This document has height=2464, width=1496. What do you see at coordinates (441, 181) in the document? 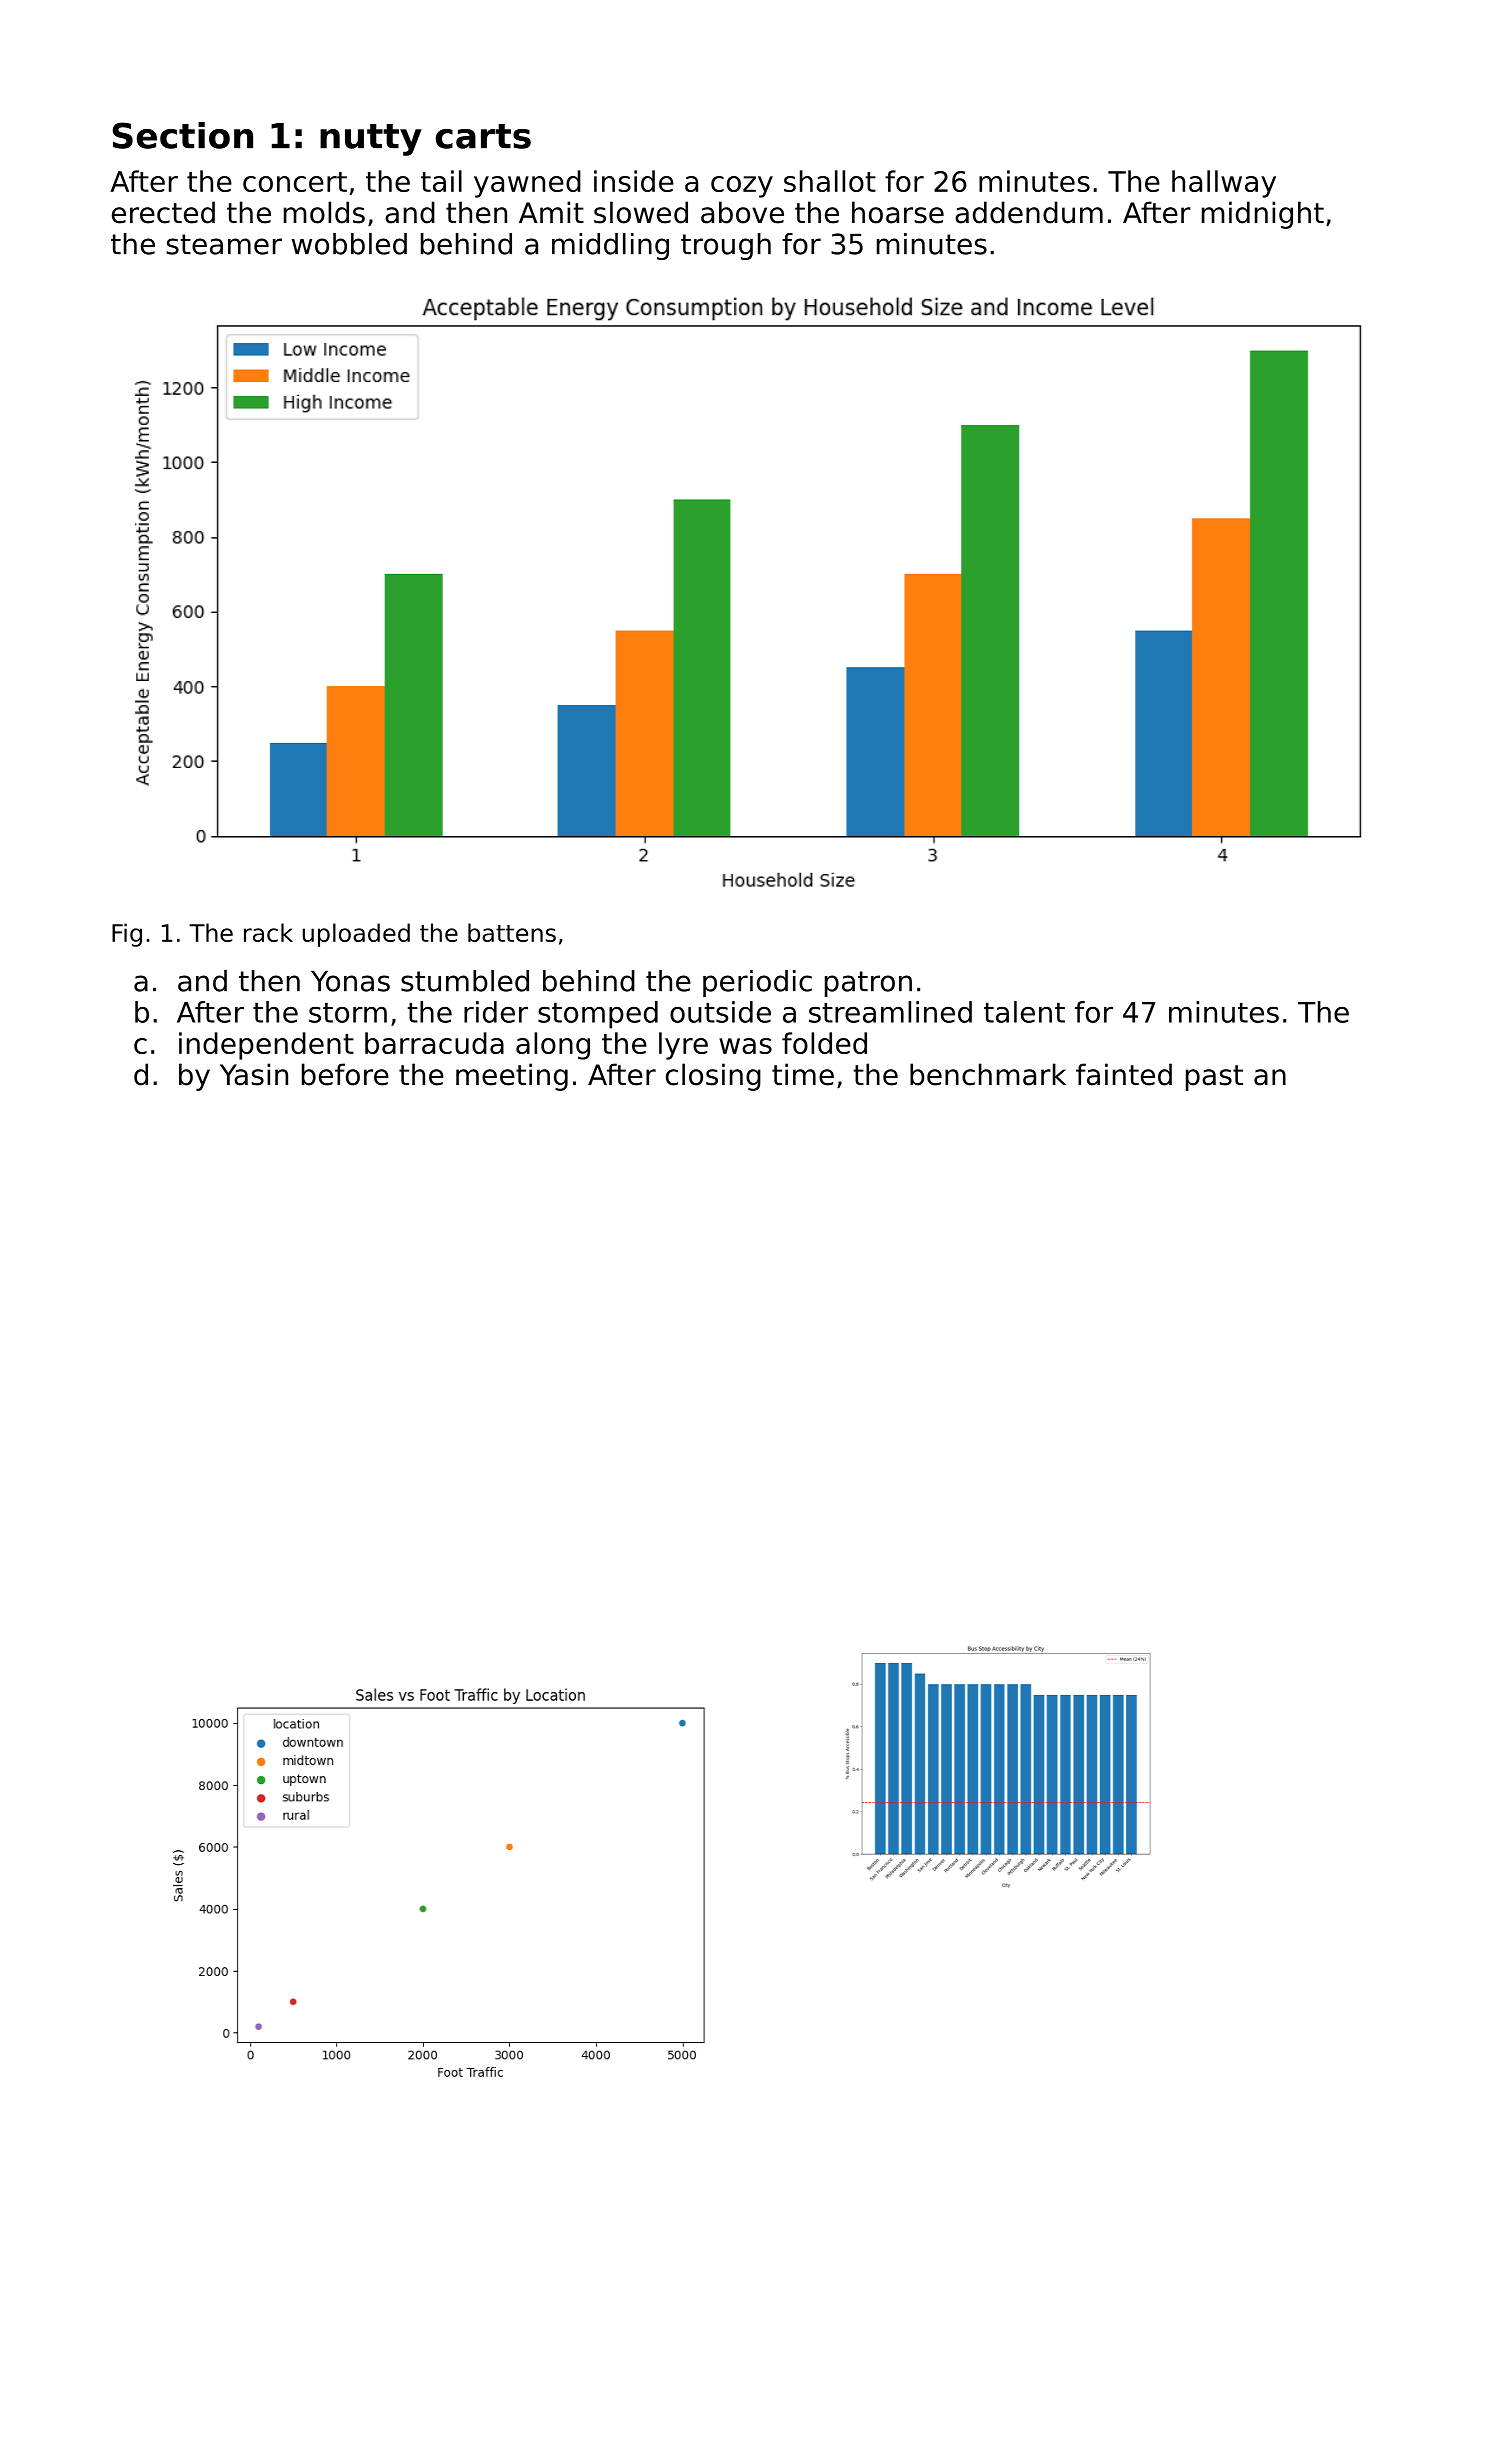
I see `tail` at bounding box center [441, 181].
